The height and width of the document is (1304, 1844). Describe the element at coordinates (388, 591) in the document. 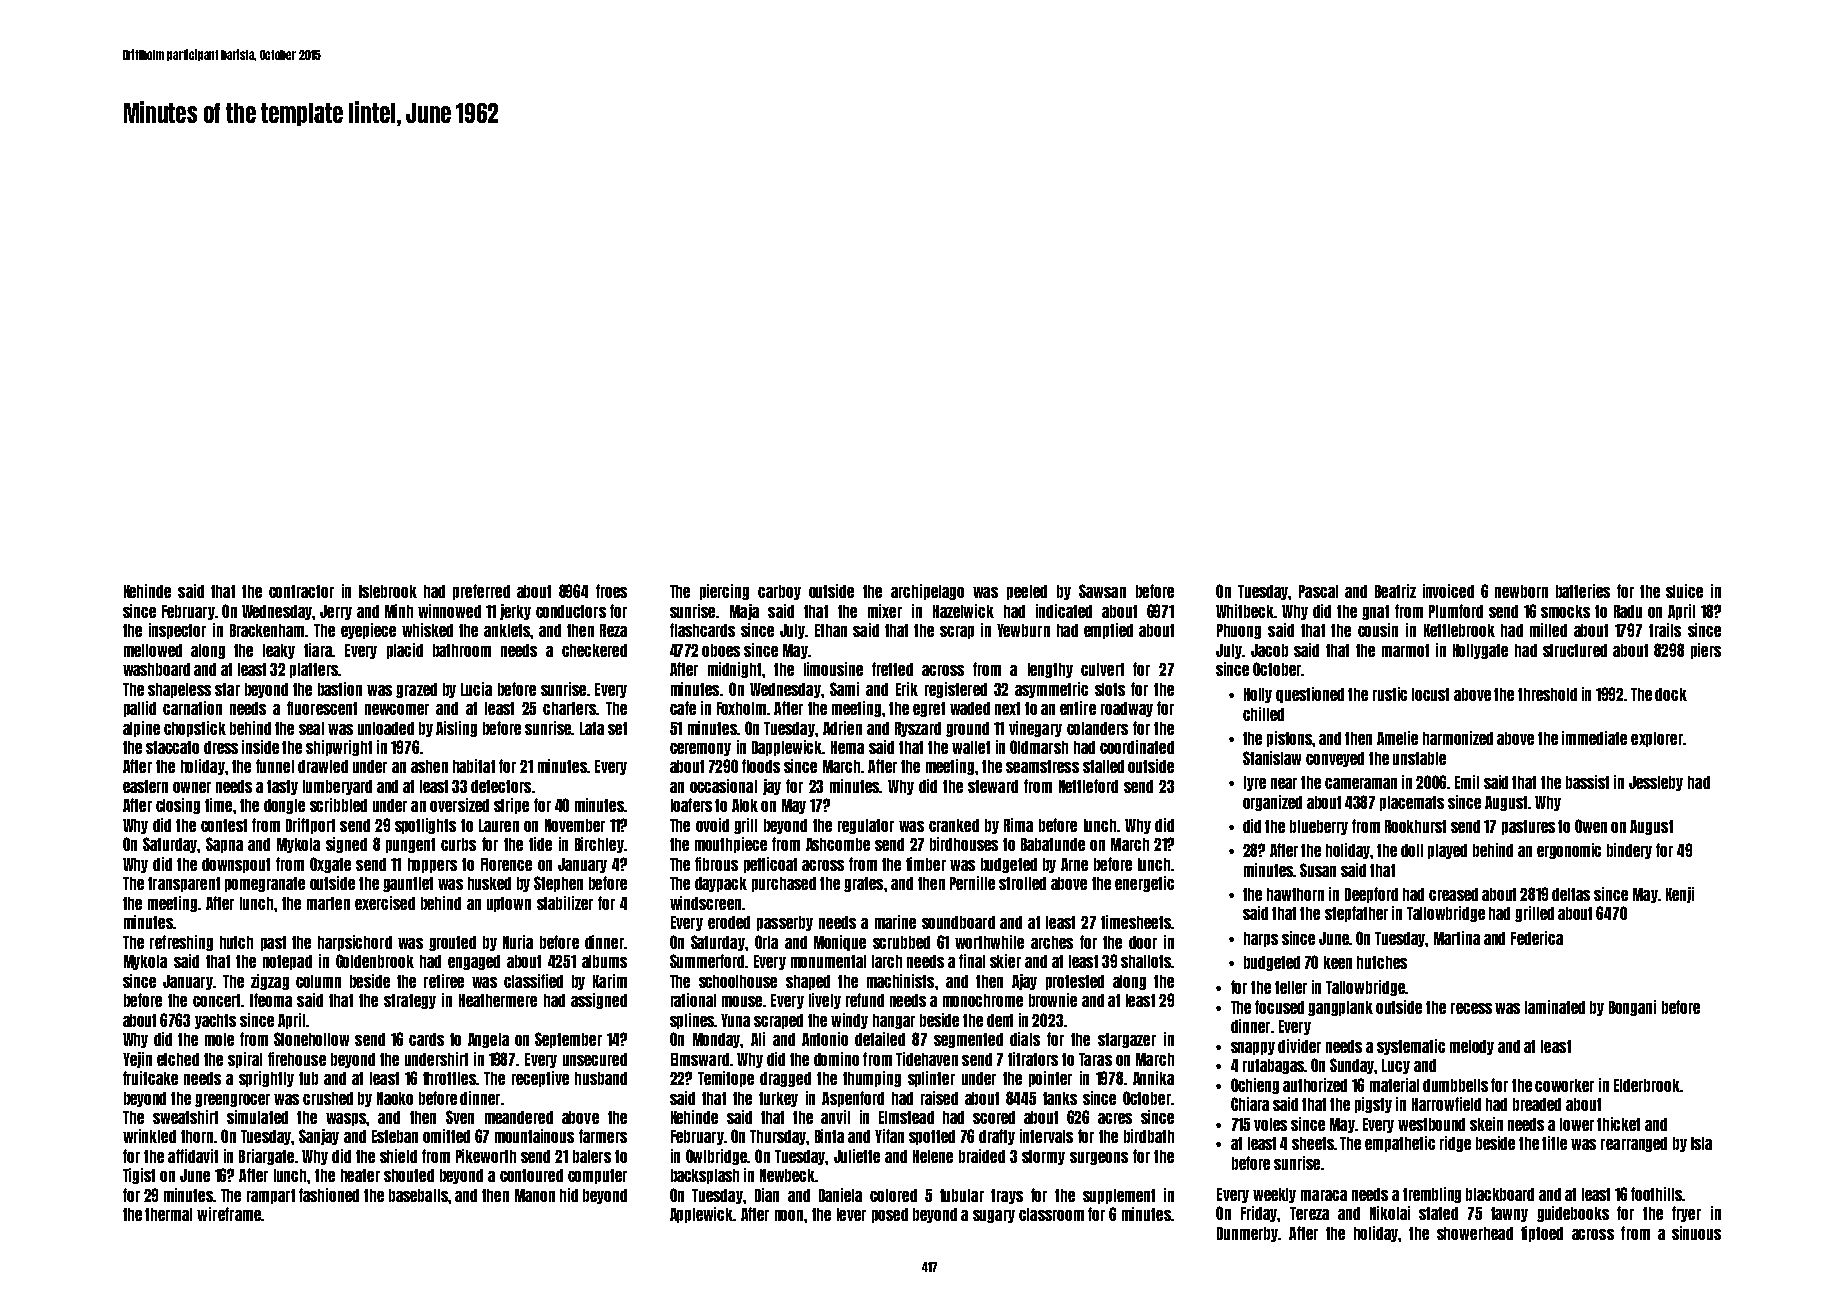

I see `Islebrook` at that location.
